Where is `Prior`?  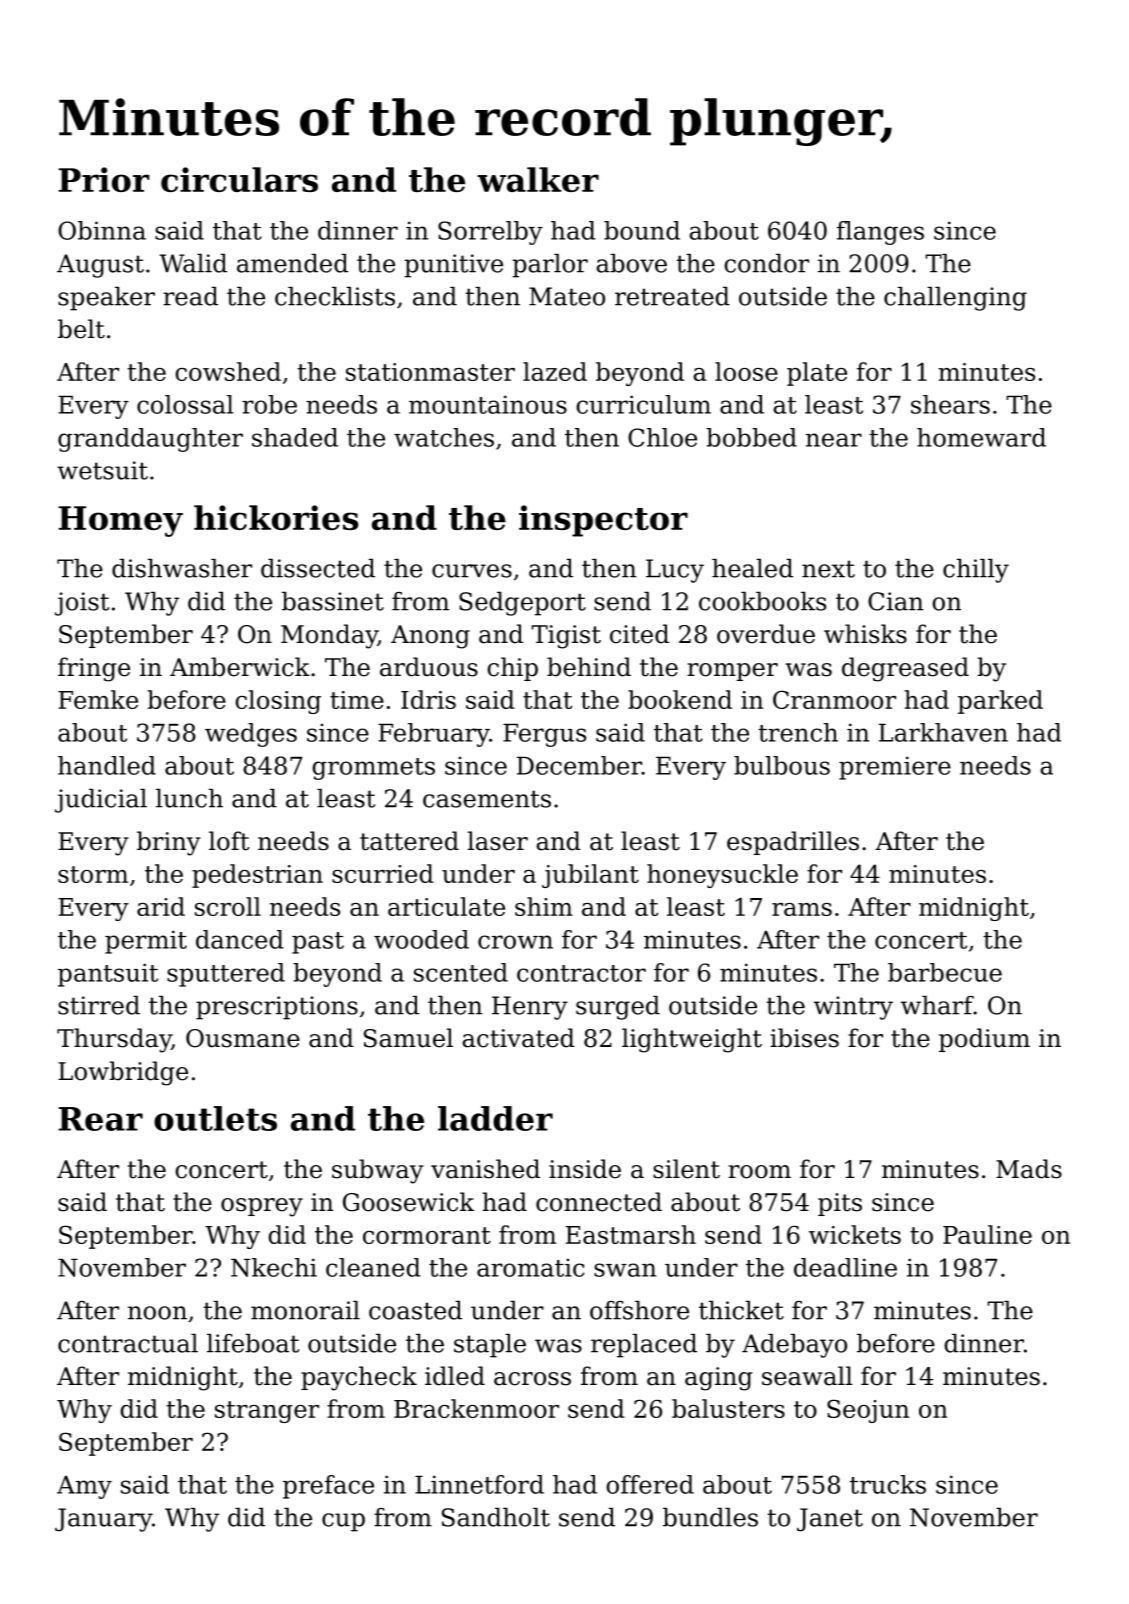
Prior is located at coordinates (104, 179).
